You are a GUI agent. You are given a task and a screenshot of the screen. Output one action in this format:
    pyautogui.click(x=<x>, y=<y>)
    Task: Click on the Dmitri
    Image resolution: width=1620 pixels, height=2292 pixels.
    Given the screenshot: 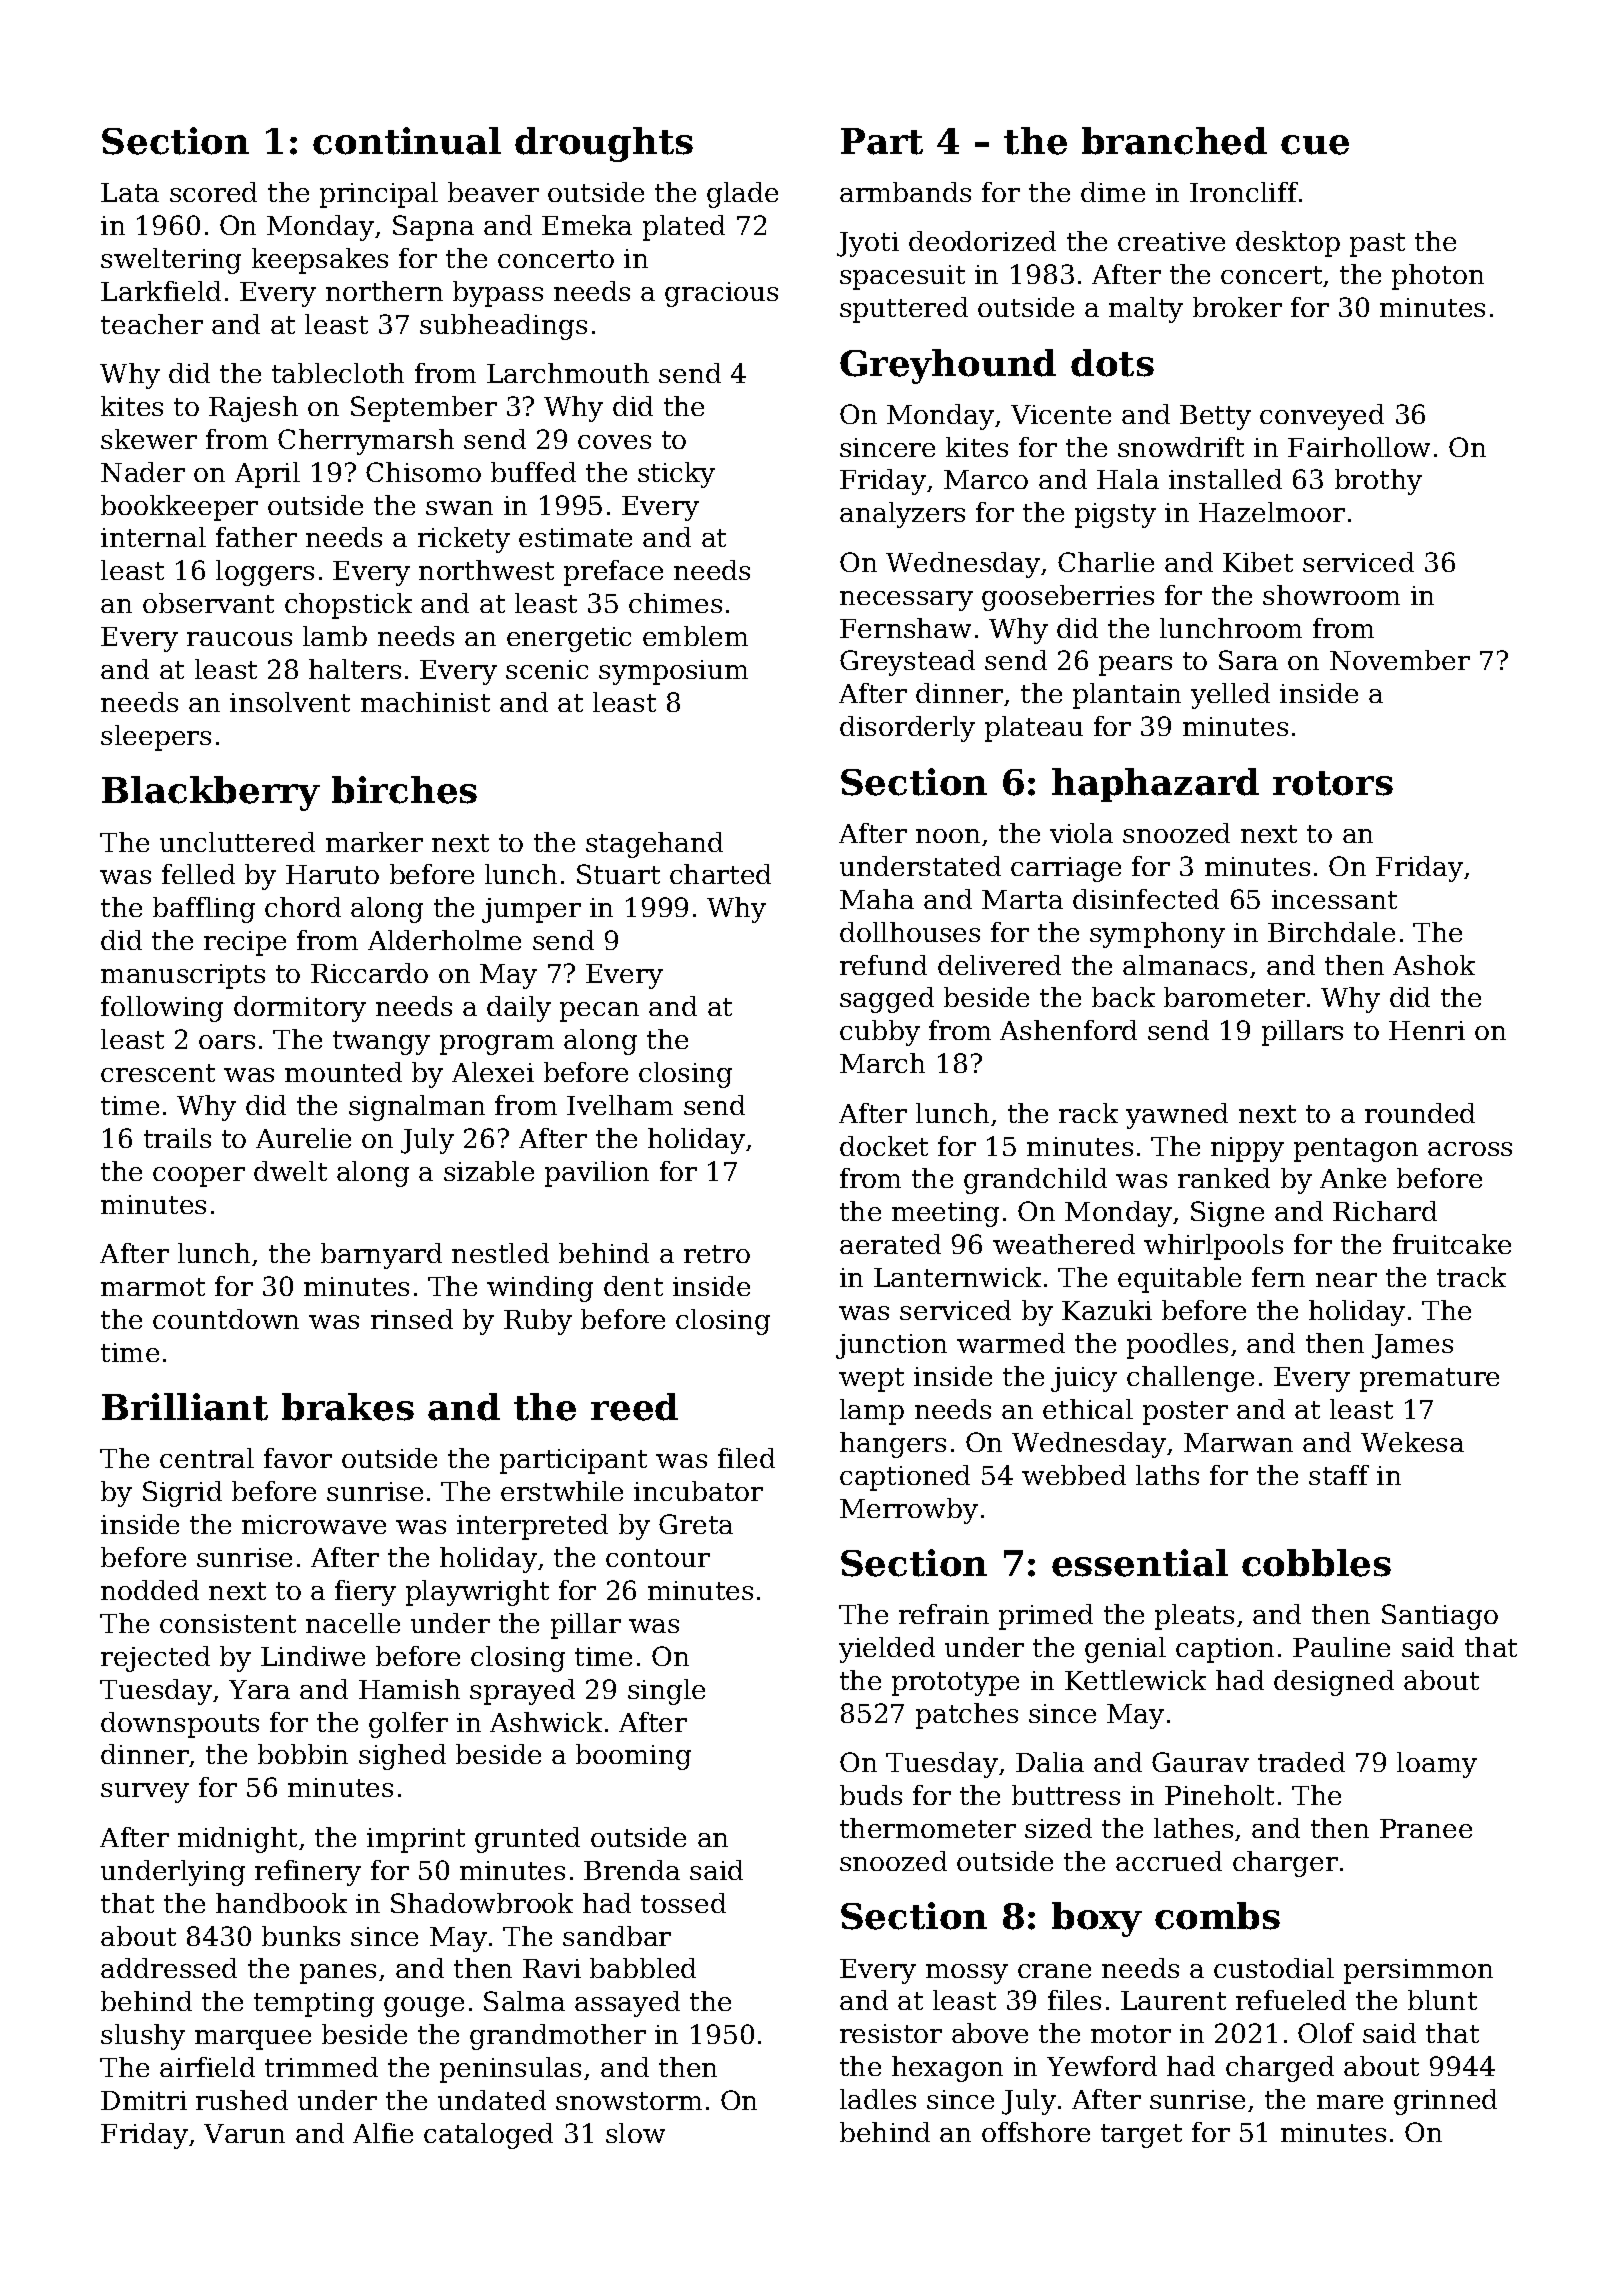 What is the action you would take?
    pyautogui.click(x=144, y=2100)
